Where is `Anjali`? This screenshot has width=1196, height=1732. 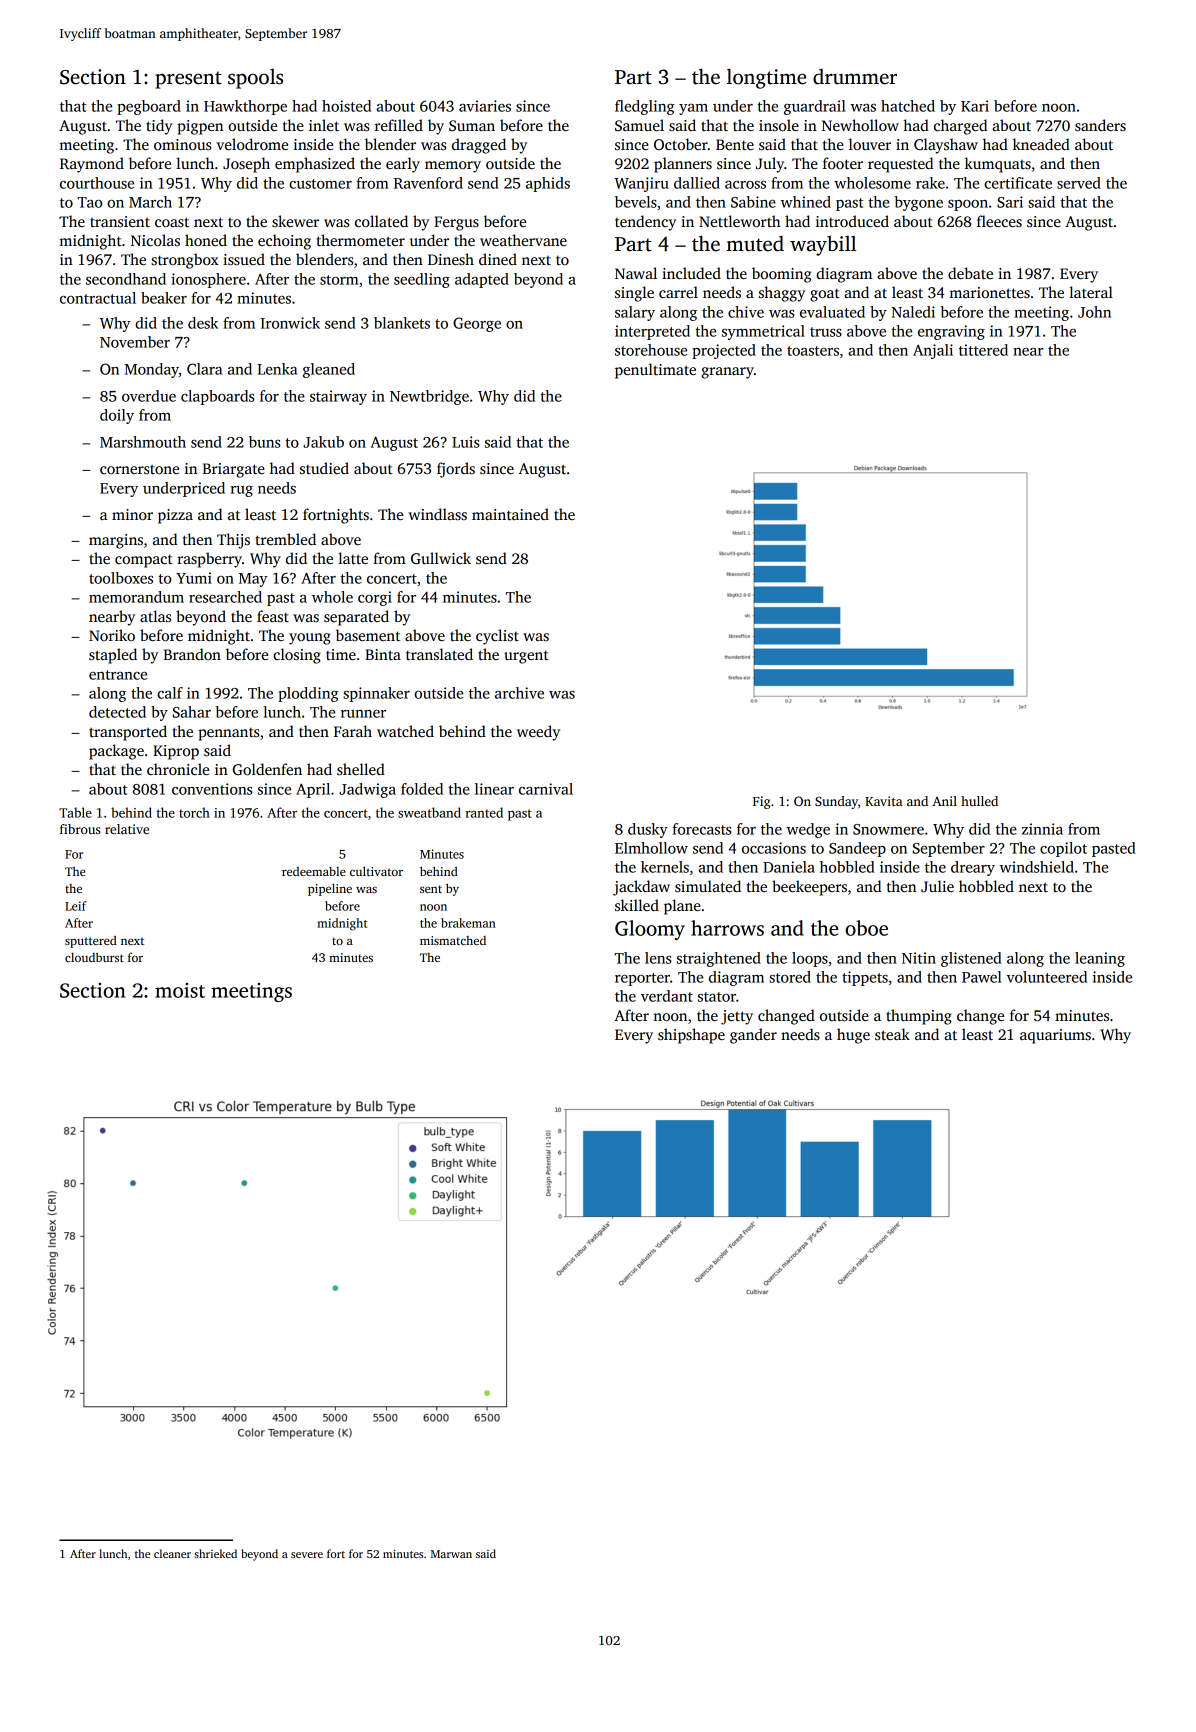
Anjali is located at coordinates (933, 351).
